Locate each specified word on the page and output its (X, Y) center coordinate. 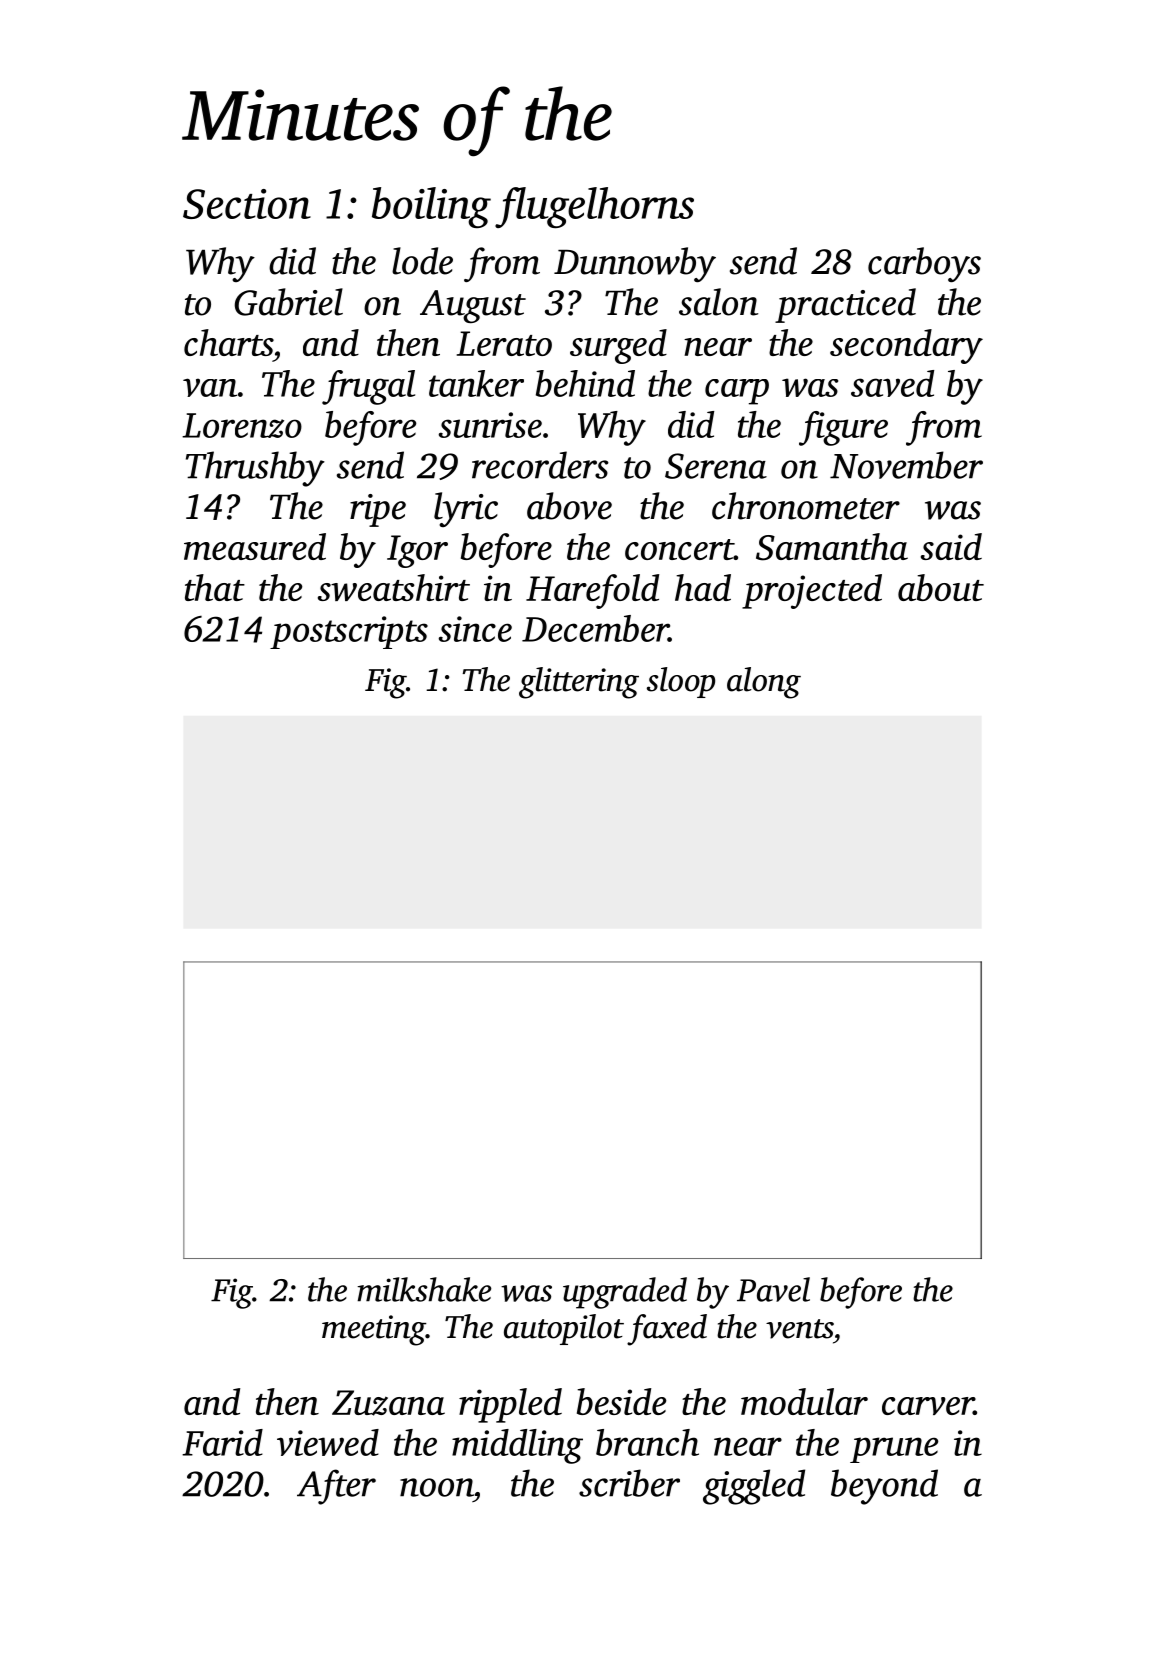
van (210, 387)
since (475, 629)
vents (799, 1329)
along (764, 683)
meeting (374, 1330)
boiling (431, 207)
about (941, 587)
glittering (579, 683)
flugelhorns (594, 207)
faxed (667, 1330)
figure (843, 428)
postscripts (349, 632)
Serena (716, 466)
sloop (681, 682)
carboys (924, 264)
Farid (222, 1442)
